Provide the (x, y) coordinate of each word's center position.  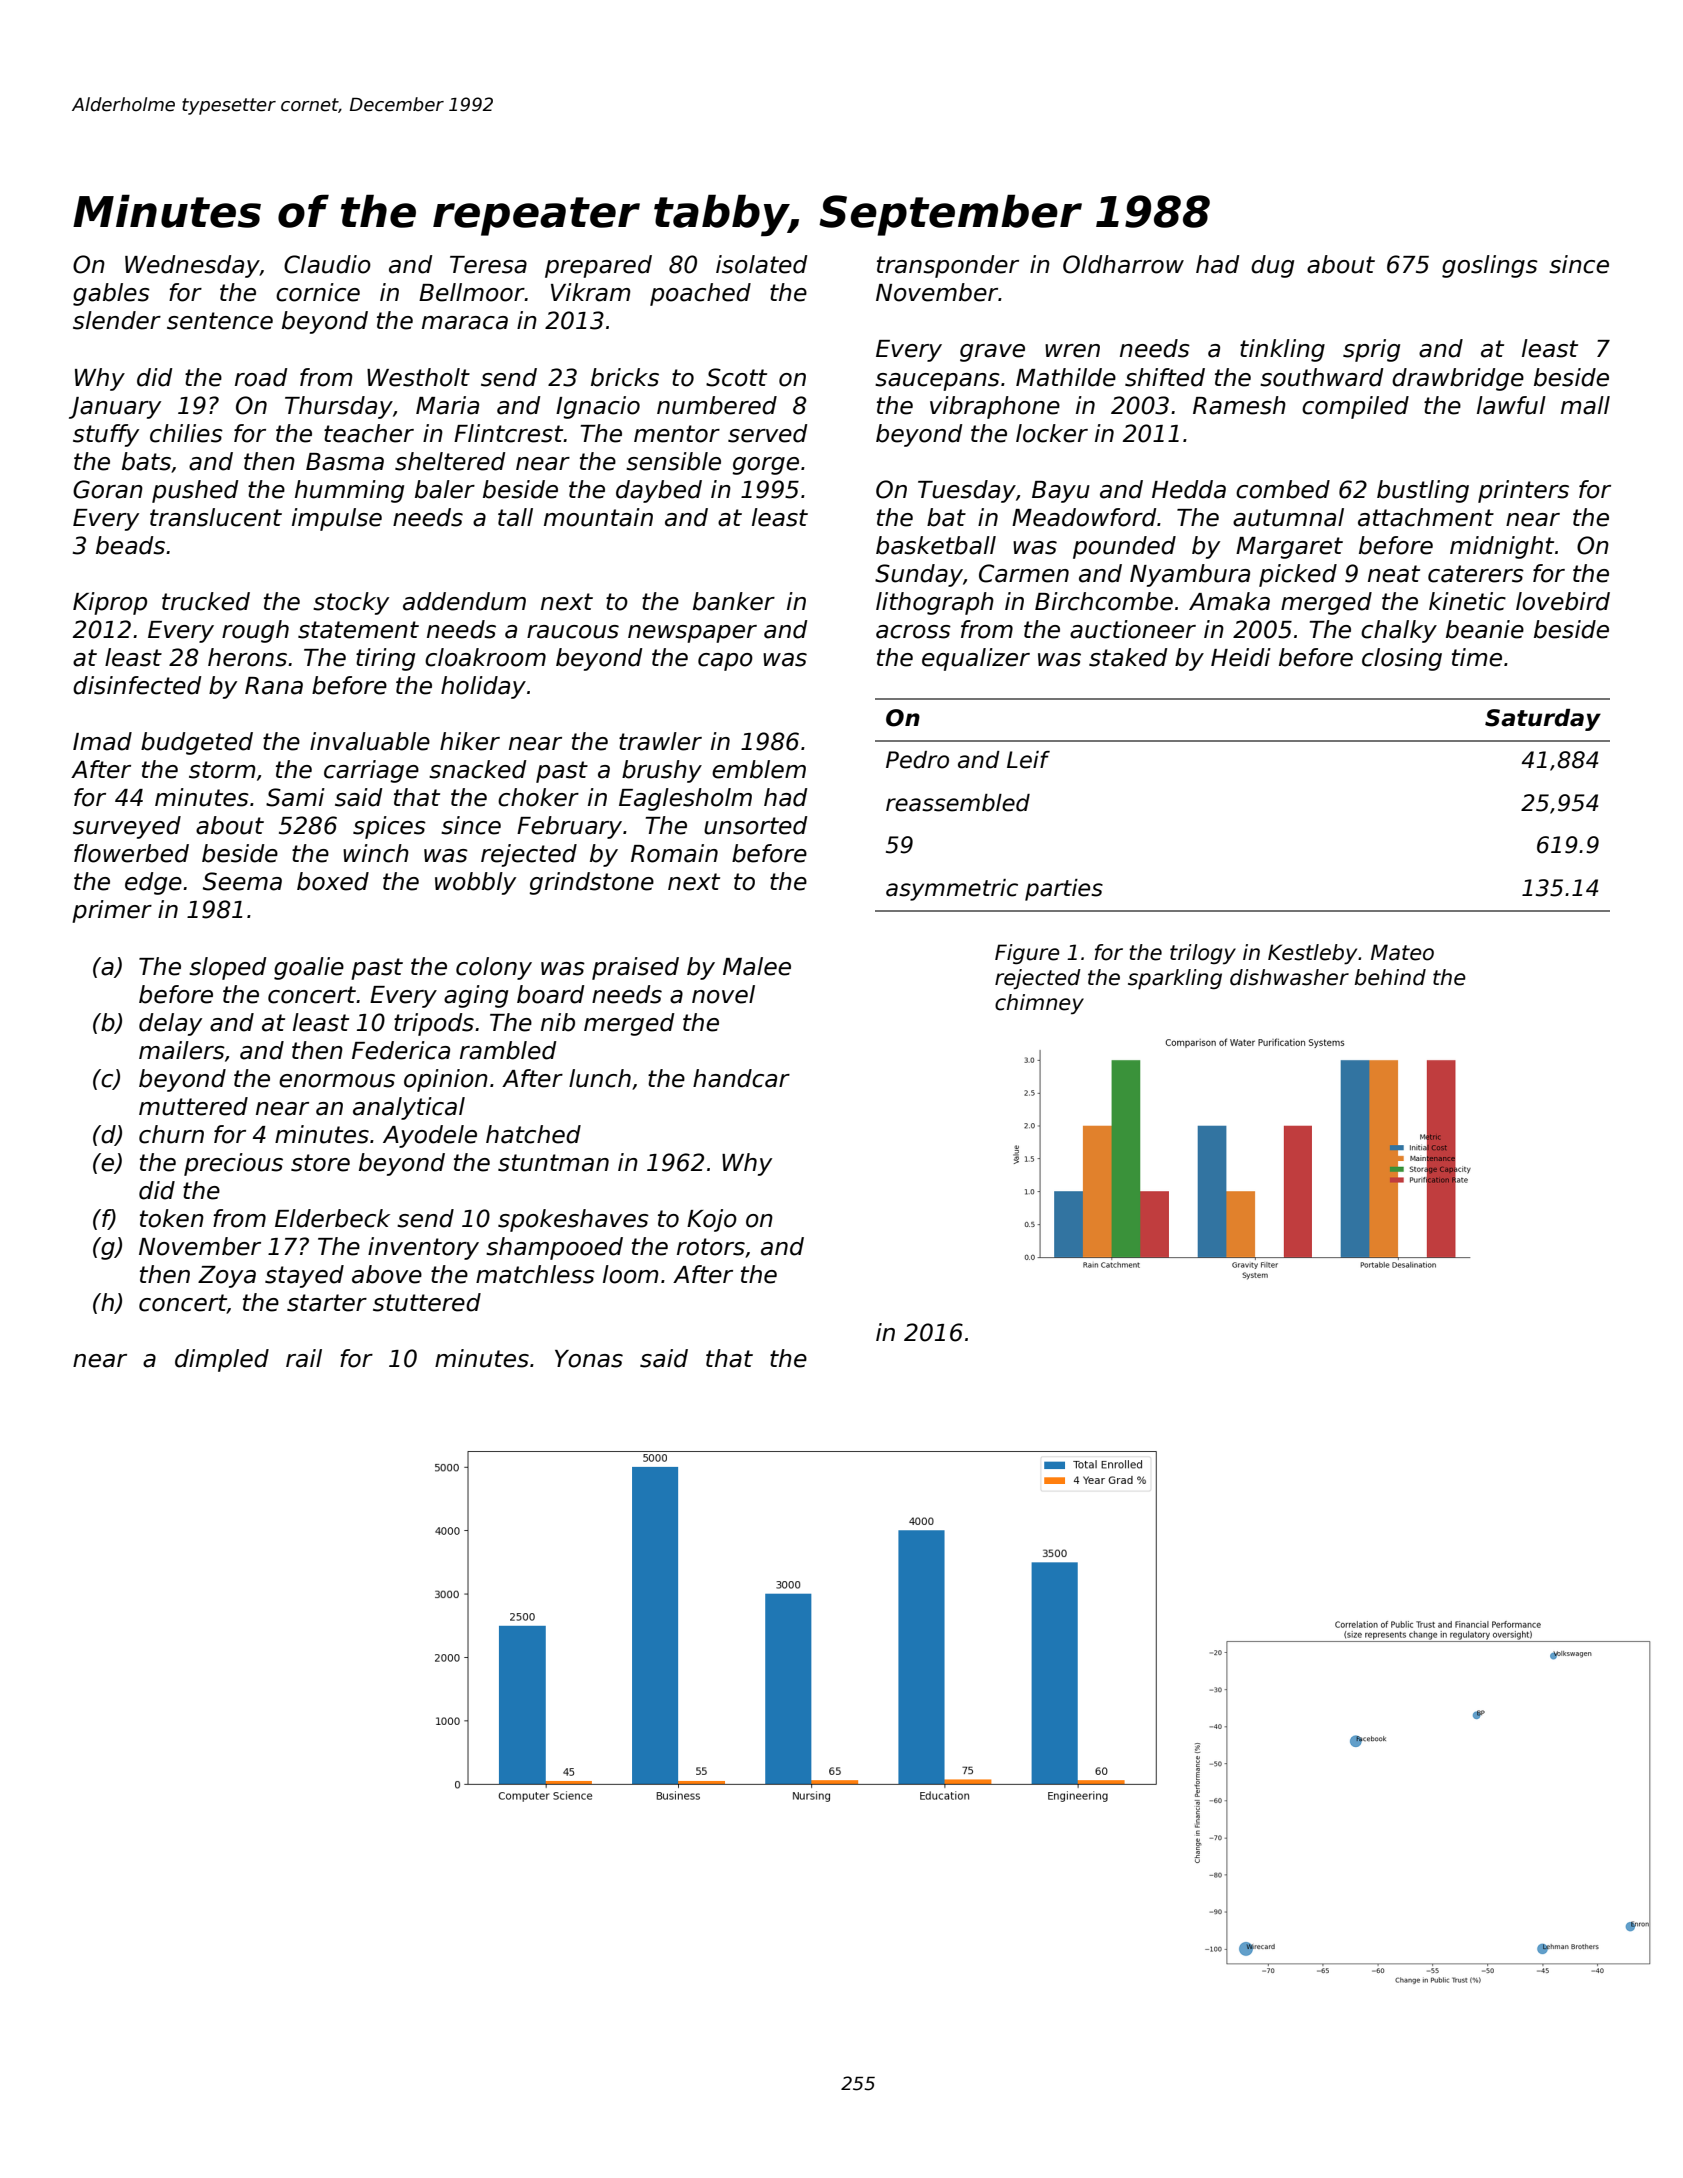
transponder (948, 266)
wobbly (475, 883)
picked (1298, 575)
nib (558, 1022)
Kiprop (110, 603)
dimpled (222, 1360)
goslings (1490, 266)
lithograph (935, 603)
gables (111, 294)
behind (1390, 977)
